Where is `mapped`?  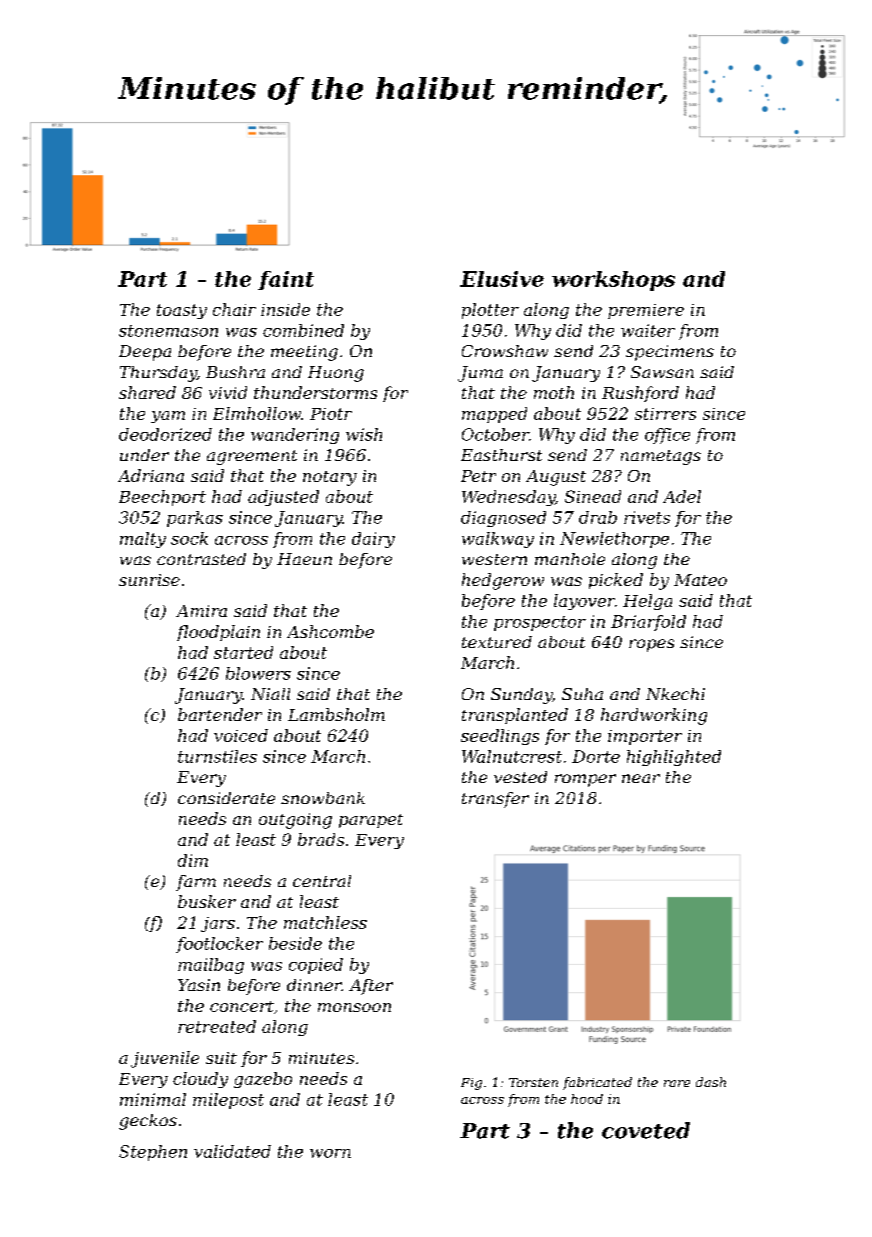
mapped is located at coordinates (494, 415).
